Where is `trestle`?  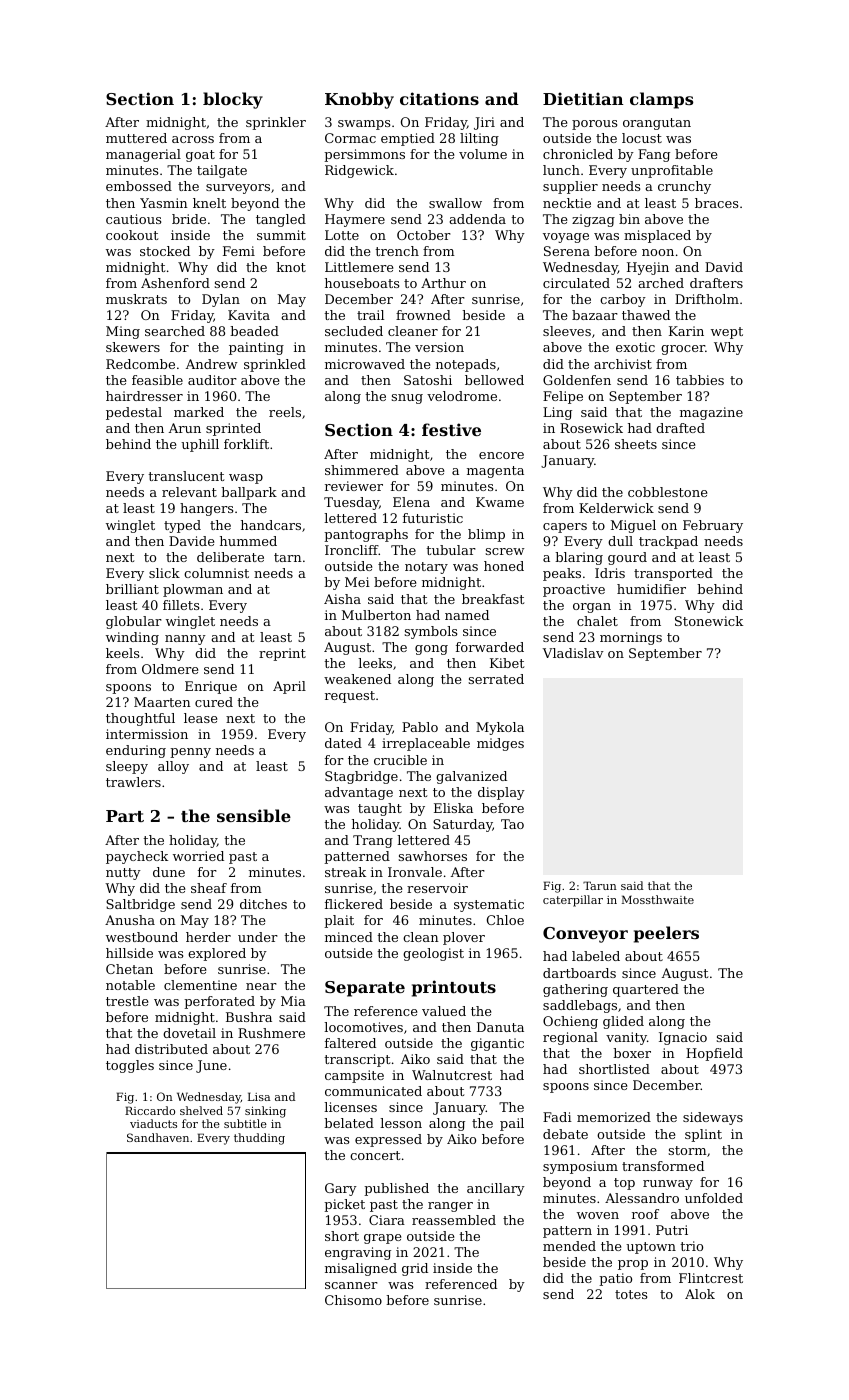
trestle is located at coordinates (127, 1001).
